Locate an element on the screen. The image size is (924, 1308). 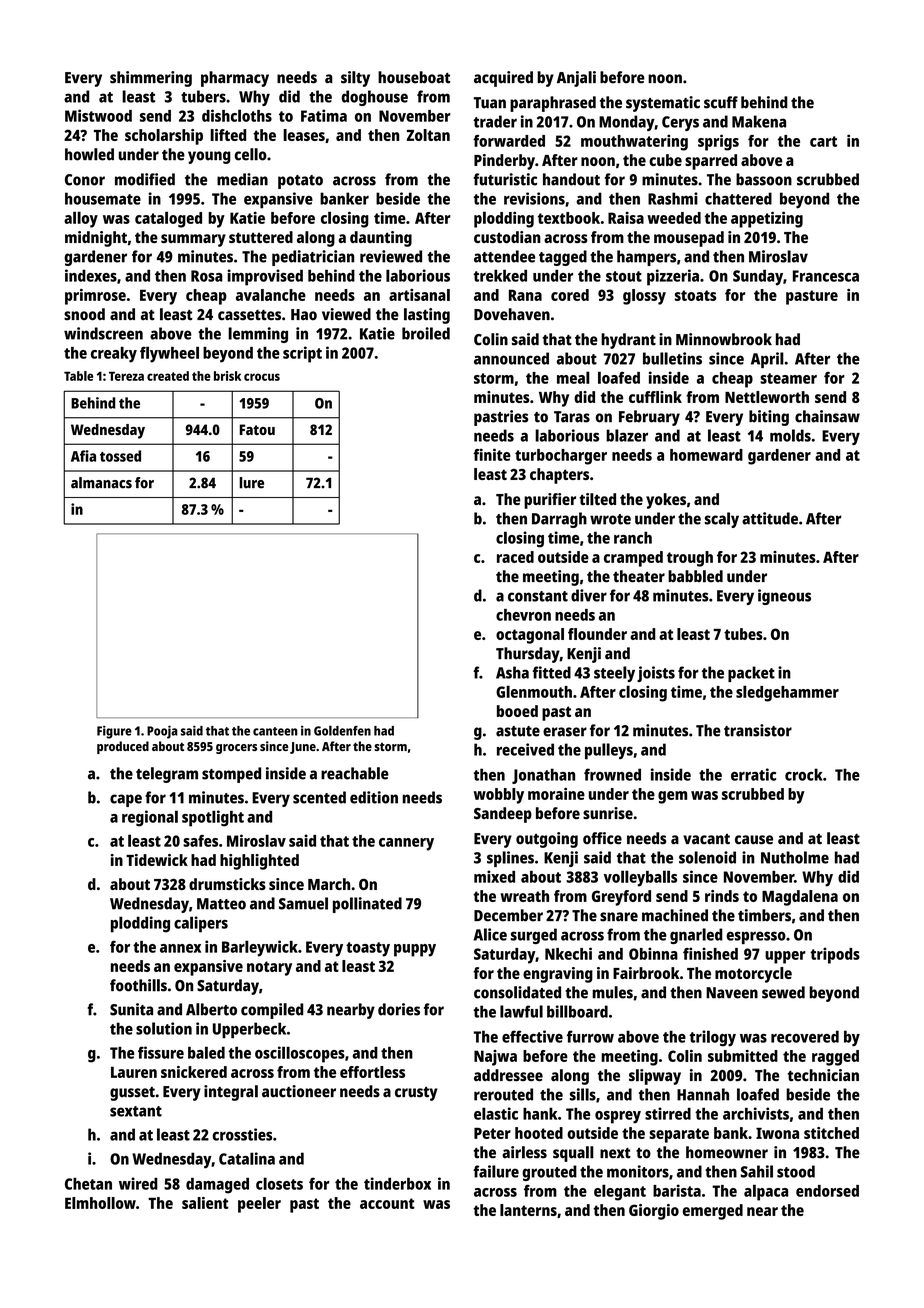
hank is located at coordinates (540, 1114).
